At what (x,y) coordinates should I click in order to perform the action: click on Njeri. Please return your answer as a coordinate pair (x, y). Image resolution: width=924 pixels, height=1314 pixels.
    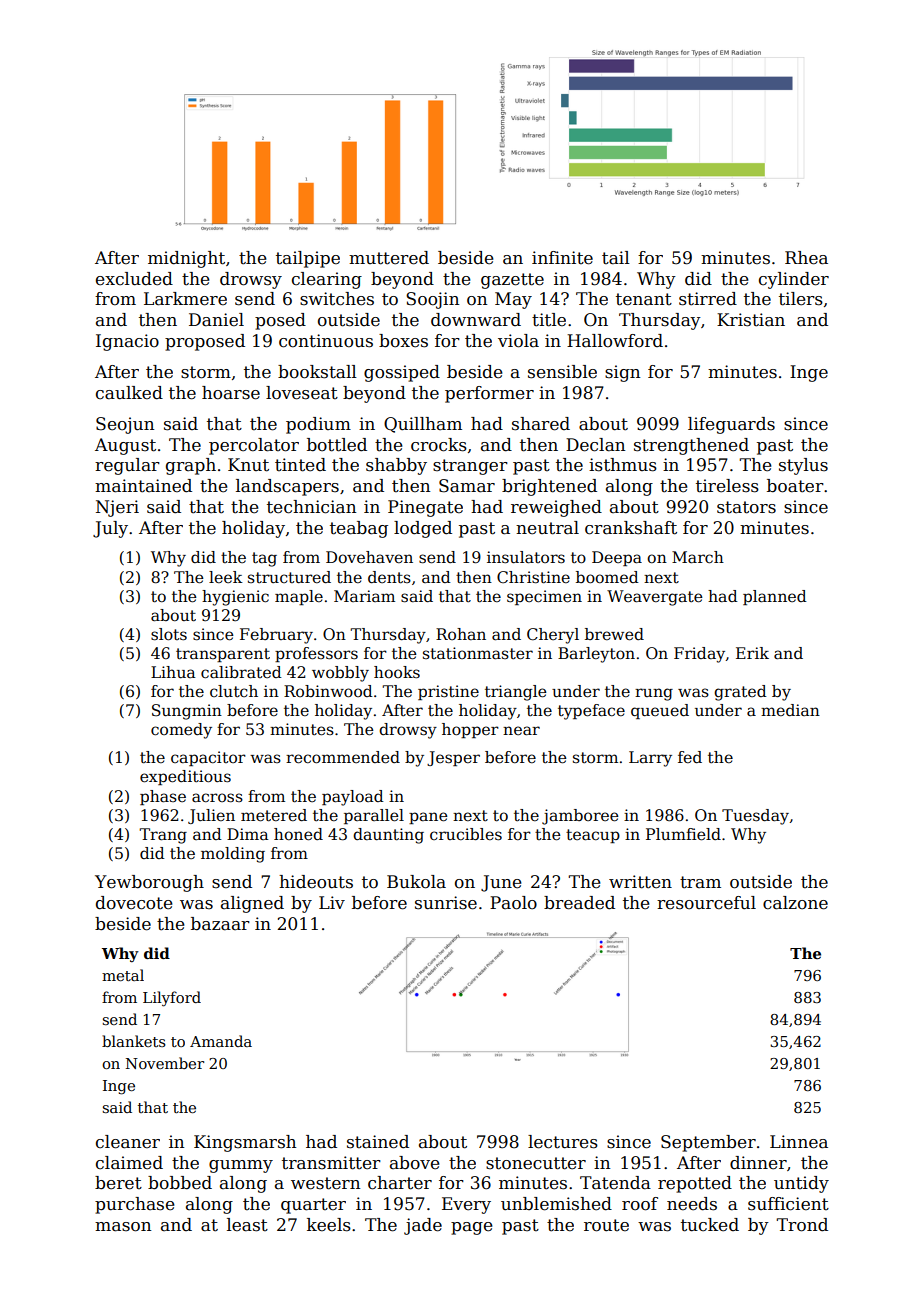
    Looking at the image, I should click on (117, 508).
